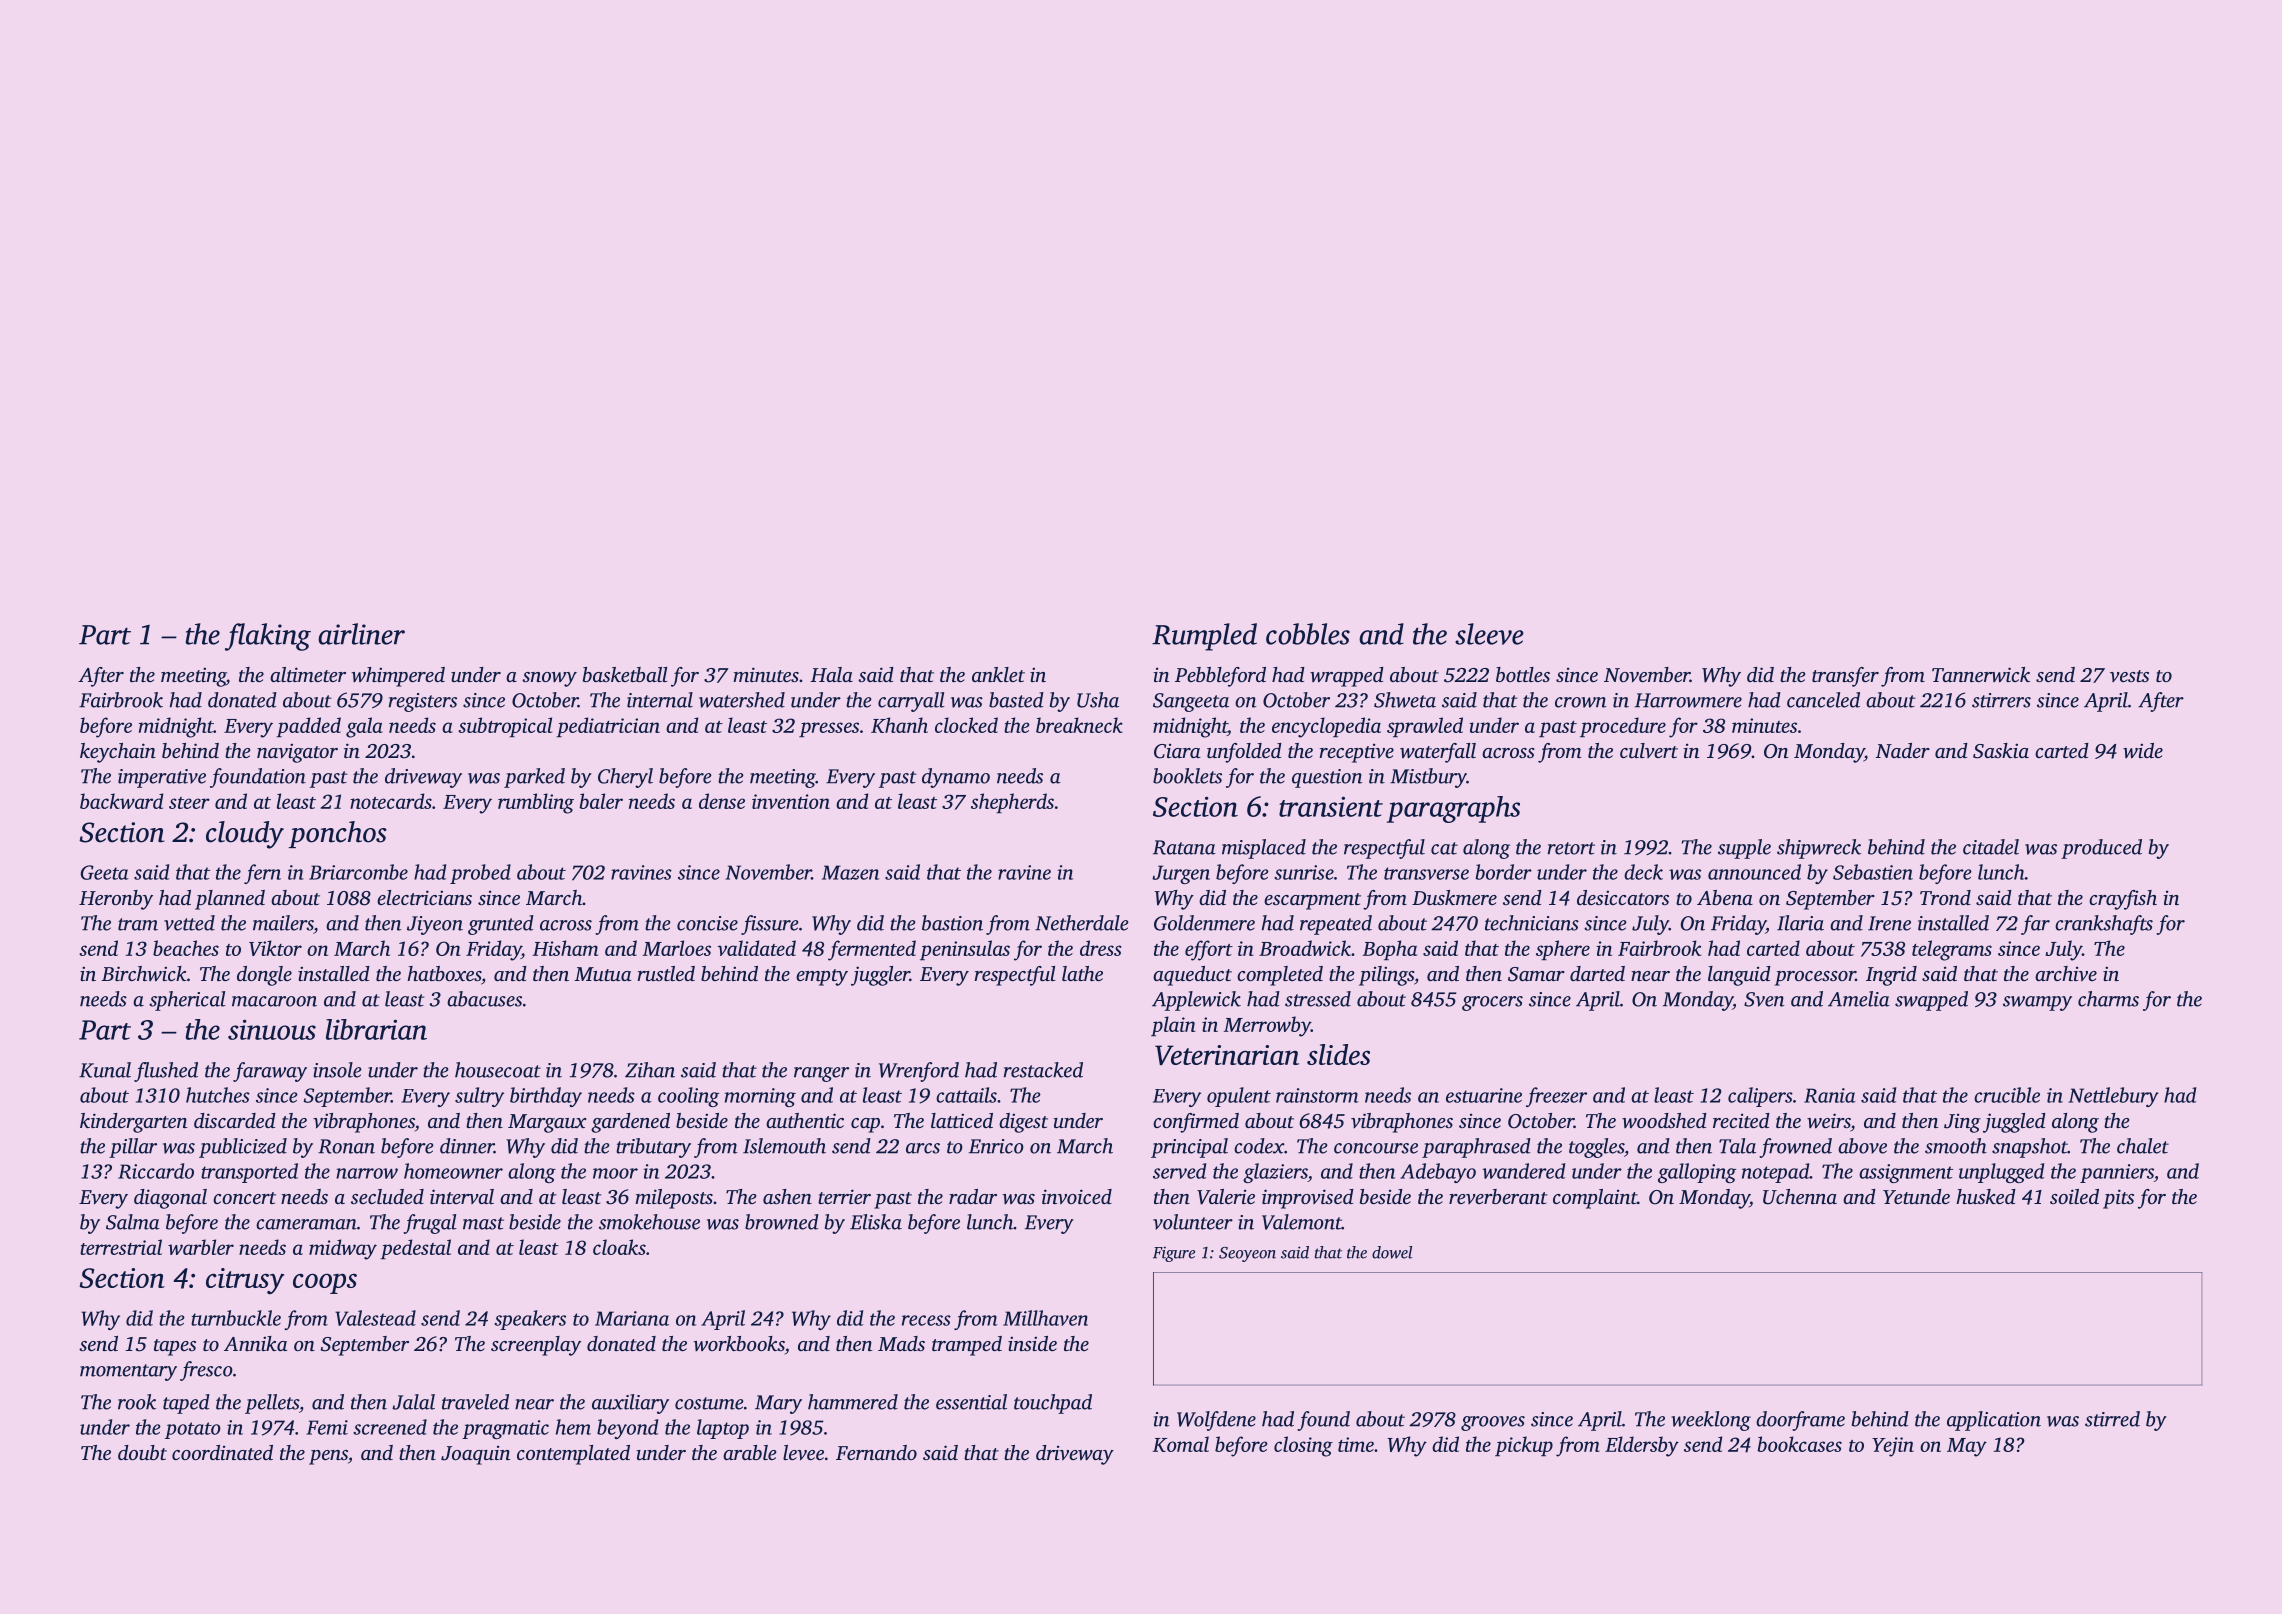 The image size is (2282, 1614). Describe the element at coordinates (2014, 1123) in the page. I see `juggled` at that location.
